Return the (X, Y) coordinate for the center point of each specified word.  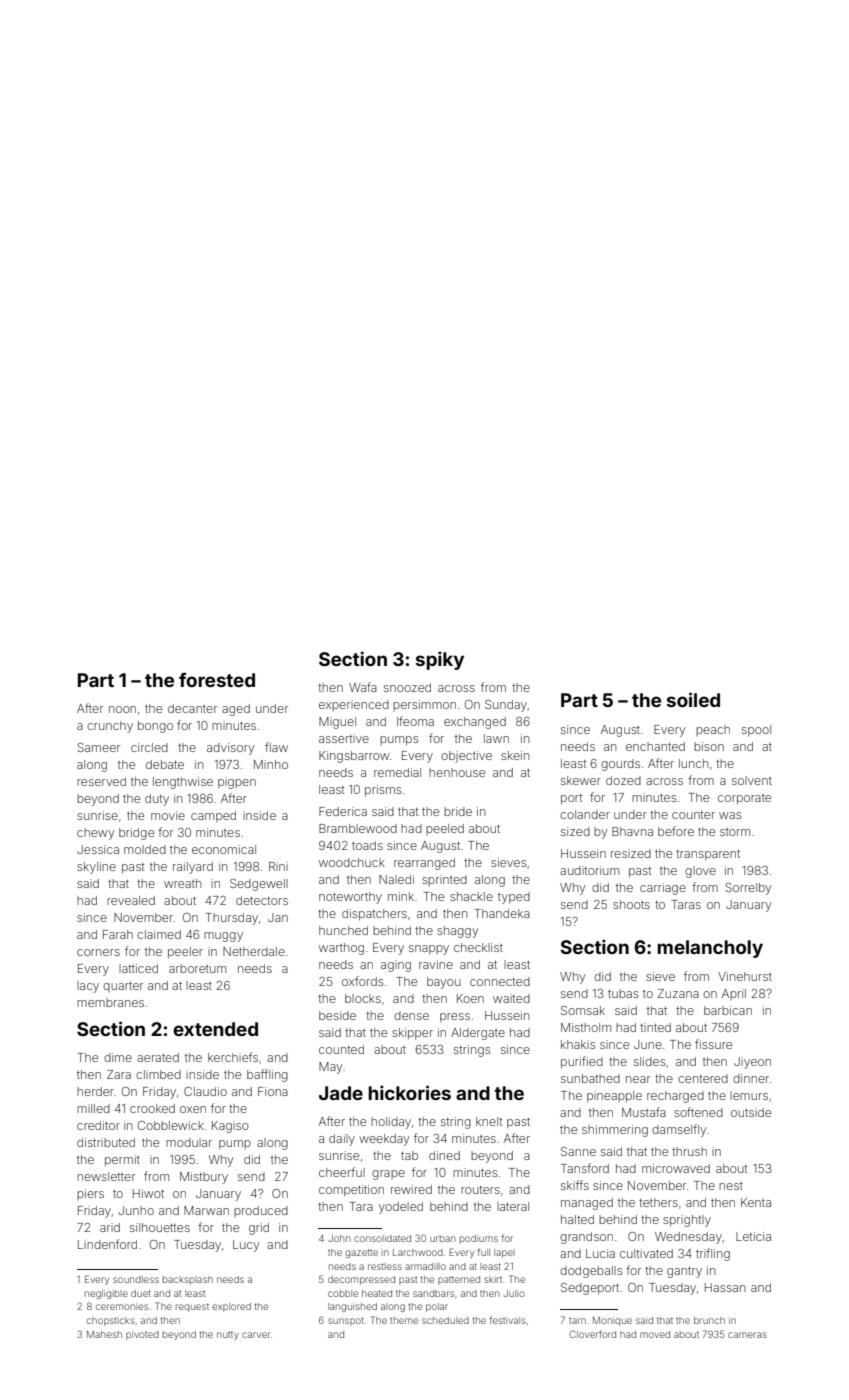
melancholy (710, 949)
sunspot (346, 1321)
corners (98, 952)
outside (751, 1112)
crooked (152, 1108)
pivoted (142, 1335)
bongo (155, 727)
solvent (752, 780)
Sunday (506, 706)
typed (514, 898)
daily (342, 1140)
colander (585, 814)
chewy (95, 834)
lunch (694, 763)
